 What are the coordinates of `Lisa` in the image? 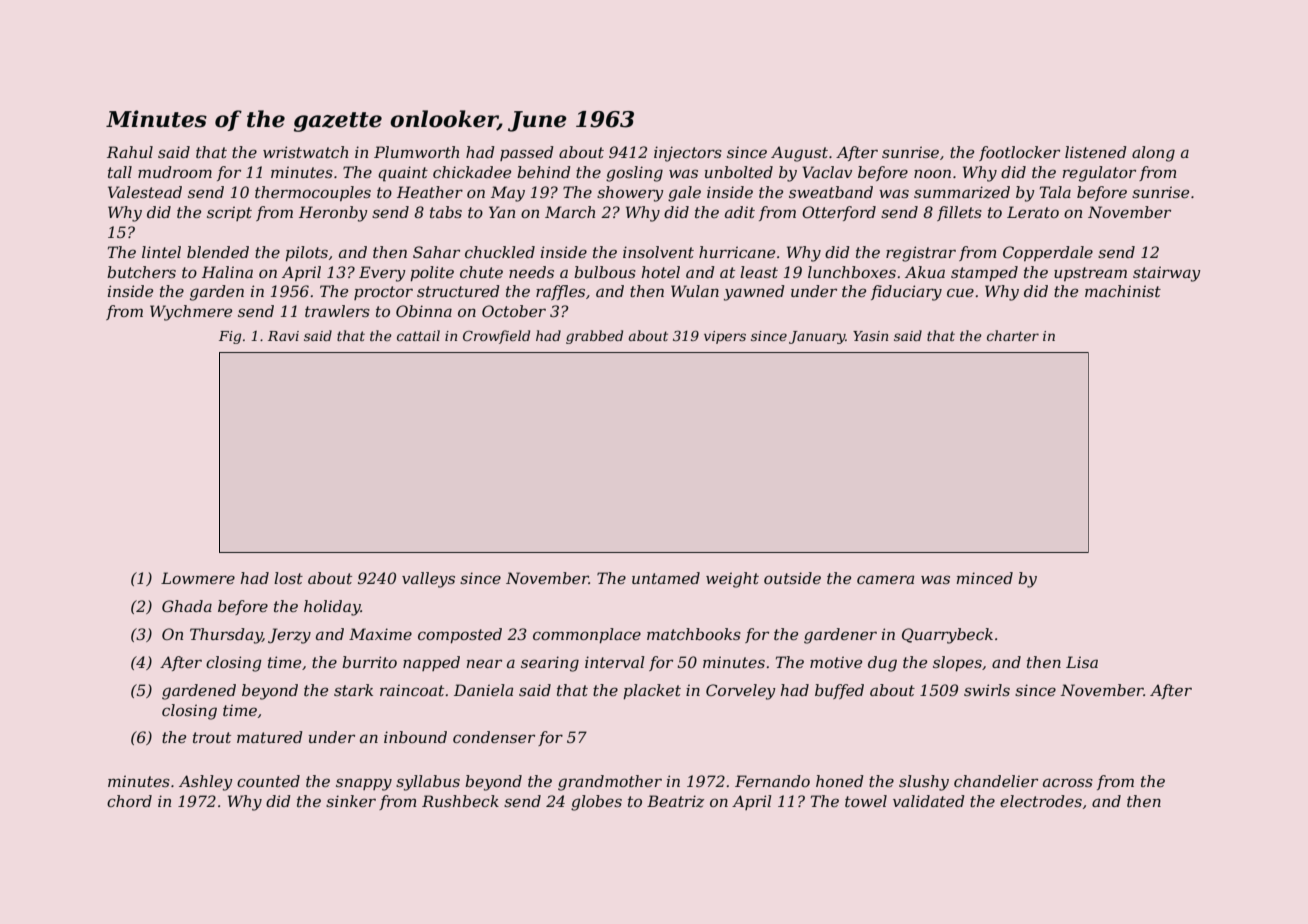 It's located at (1082, 662).
